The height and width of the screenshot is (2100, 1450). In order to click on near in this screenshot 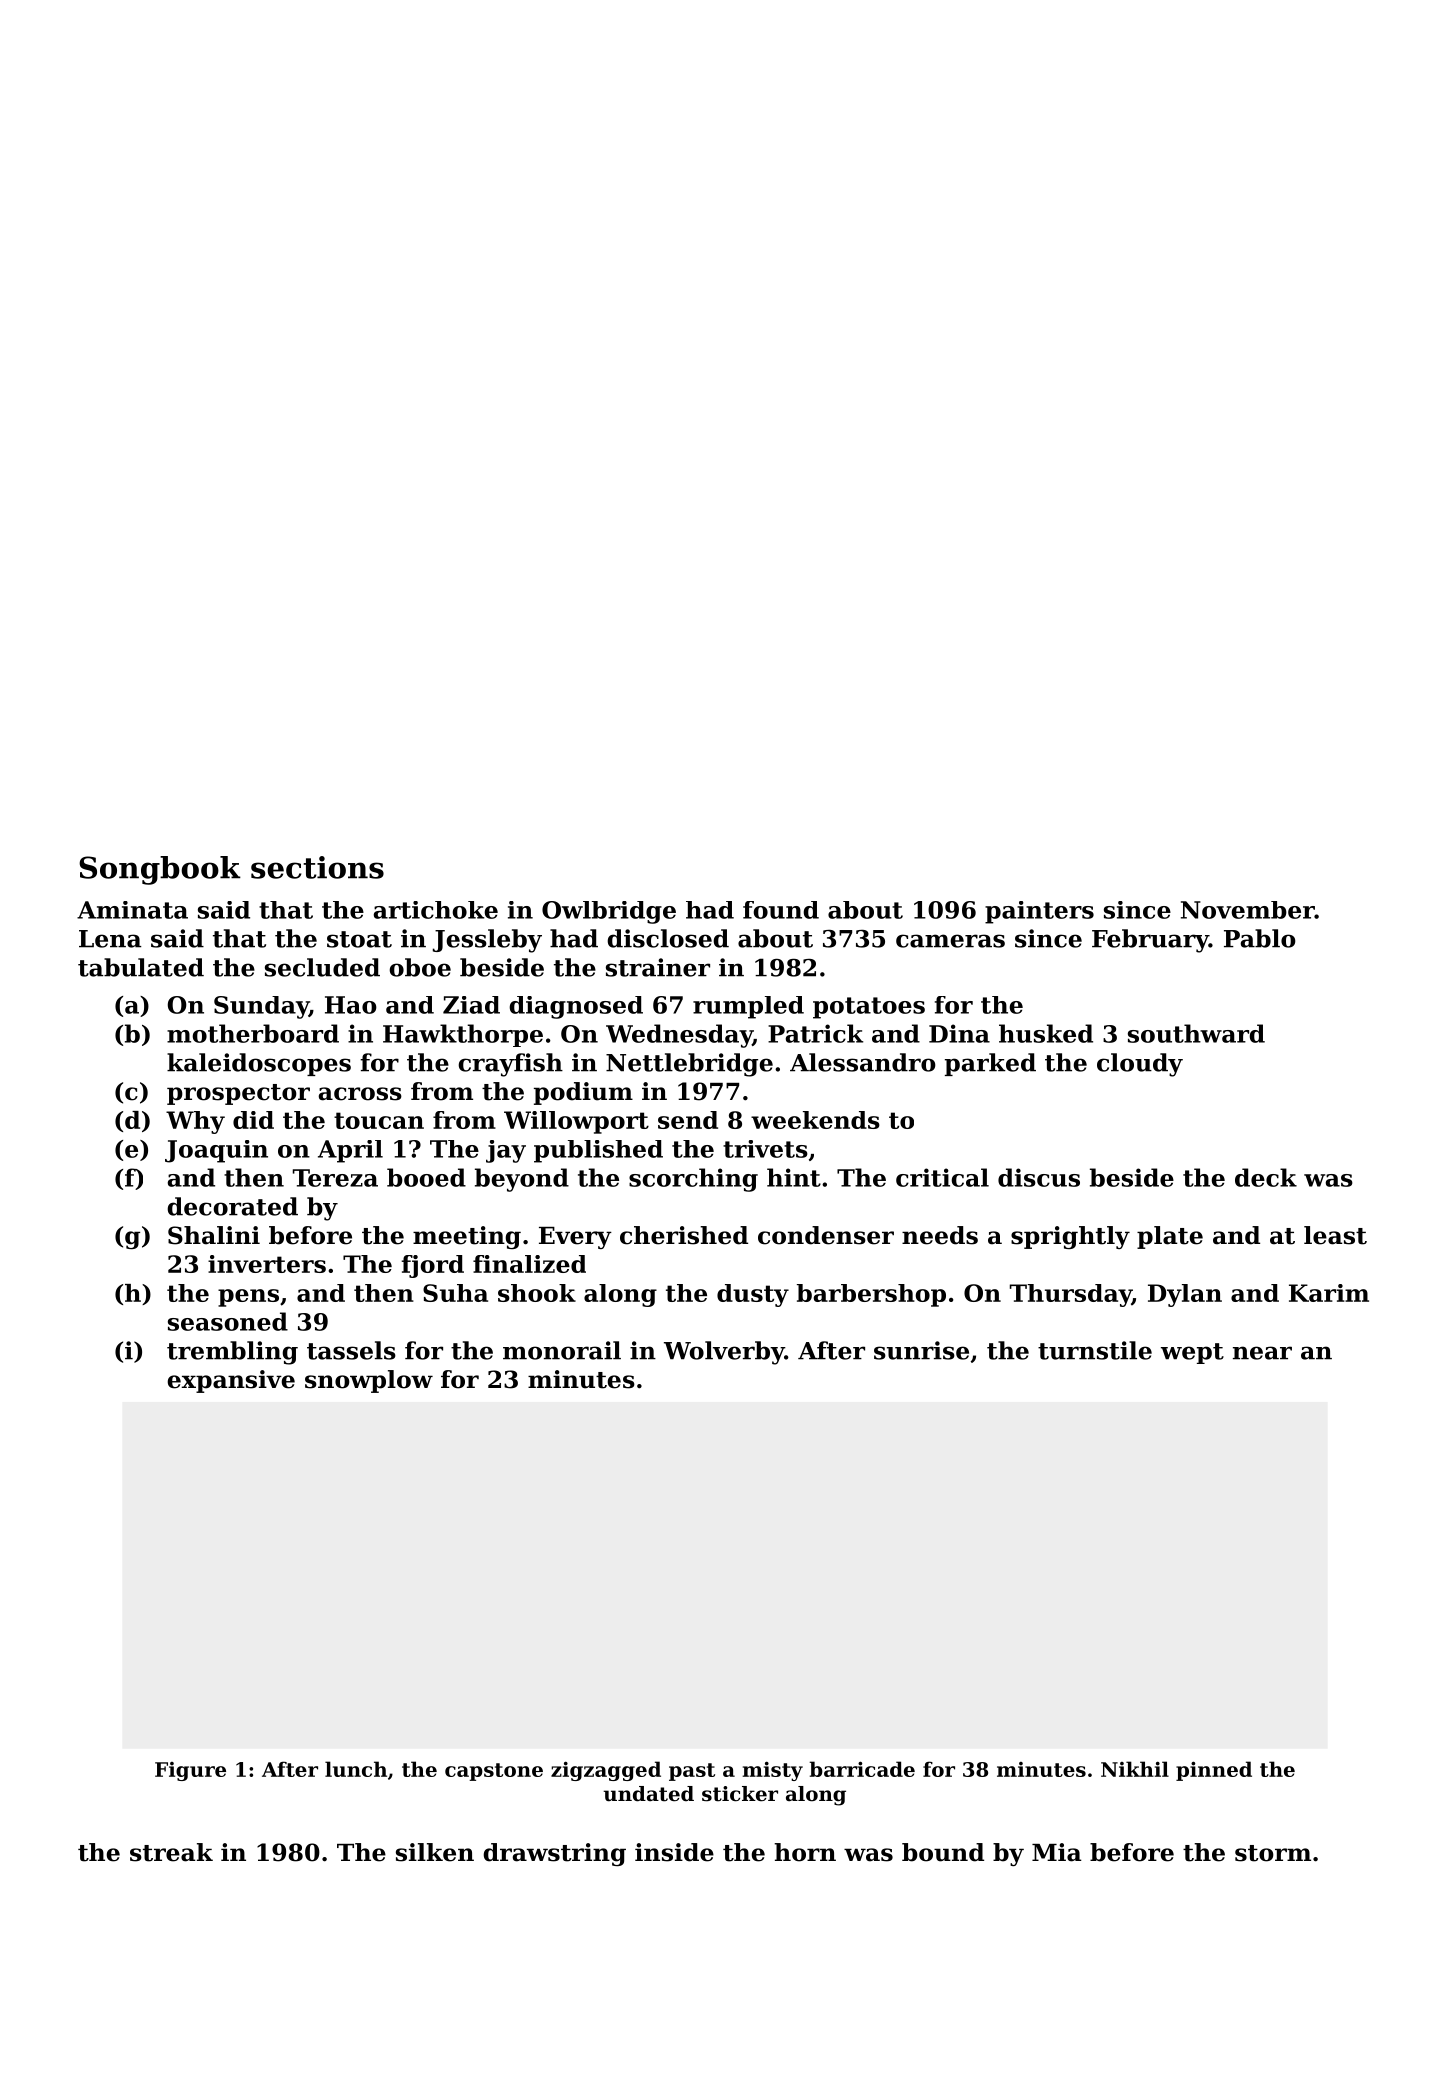, I will do `click(1262, 1353)`.
